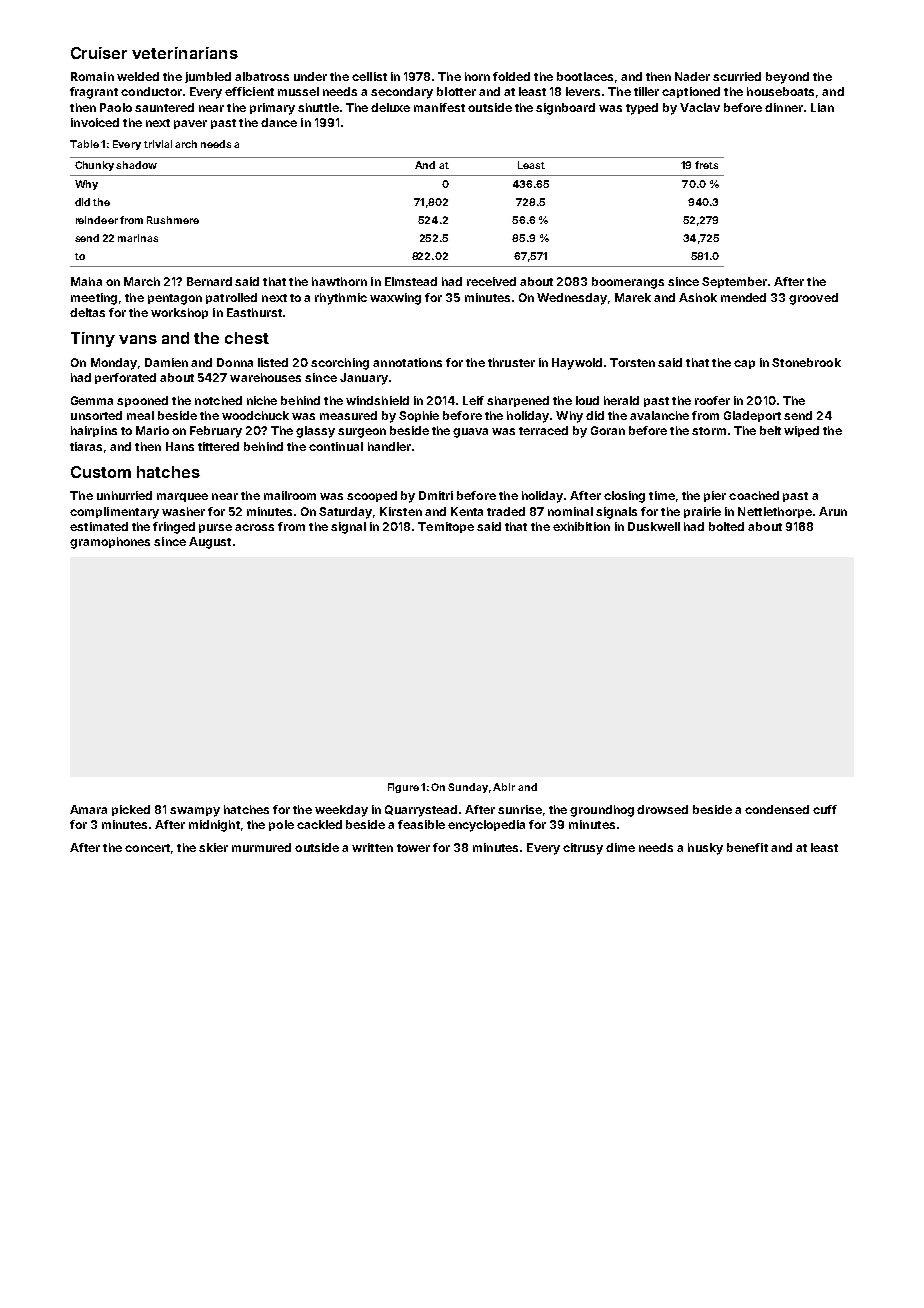 The height and width of the page is (1308, 924). Describe the element at coordinates (272, 109) in the page. I see `primary` at that location.
